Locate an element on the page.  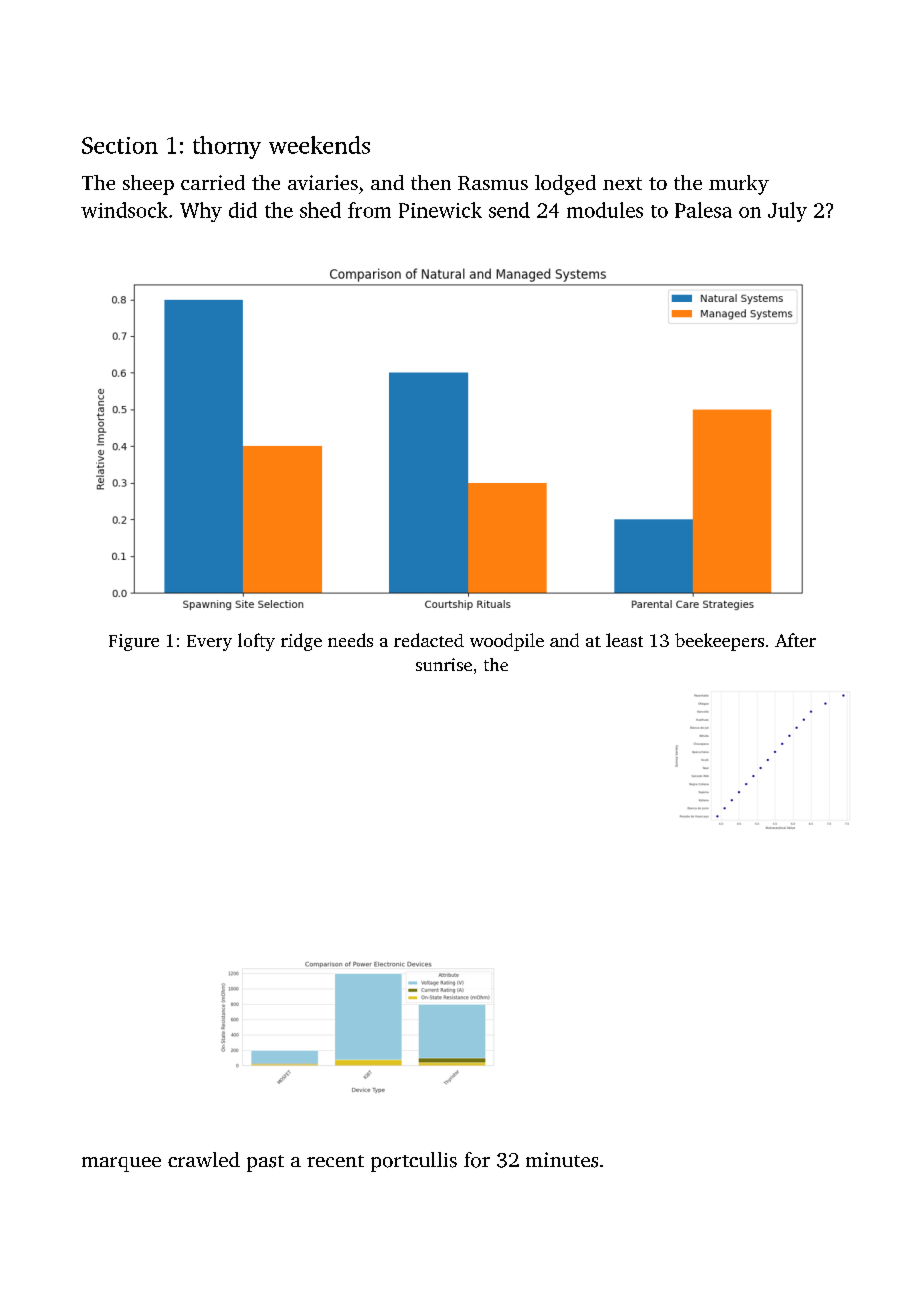
lofty is located at coordinates (256, 642).
